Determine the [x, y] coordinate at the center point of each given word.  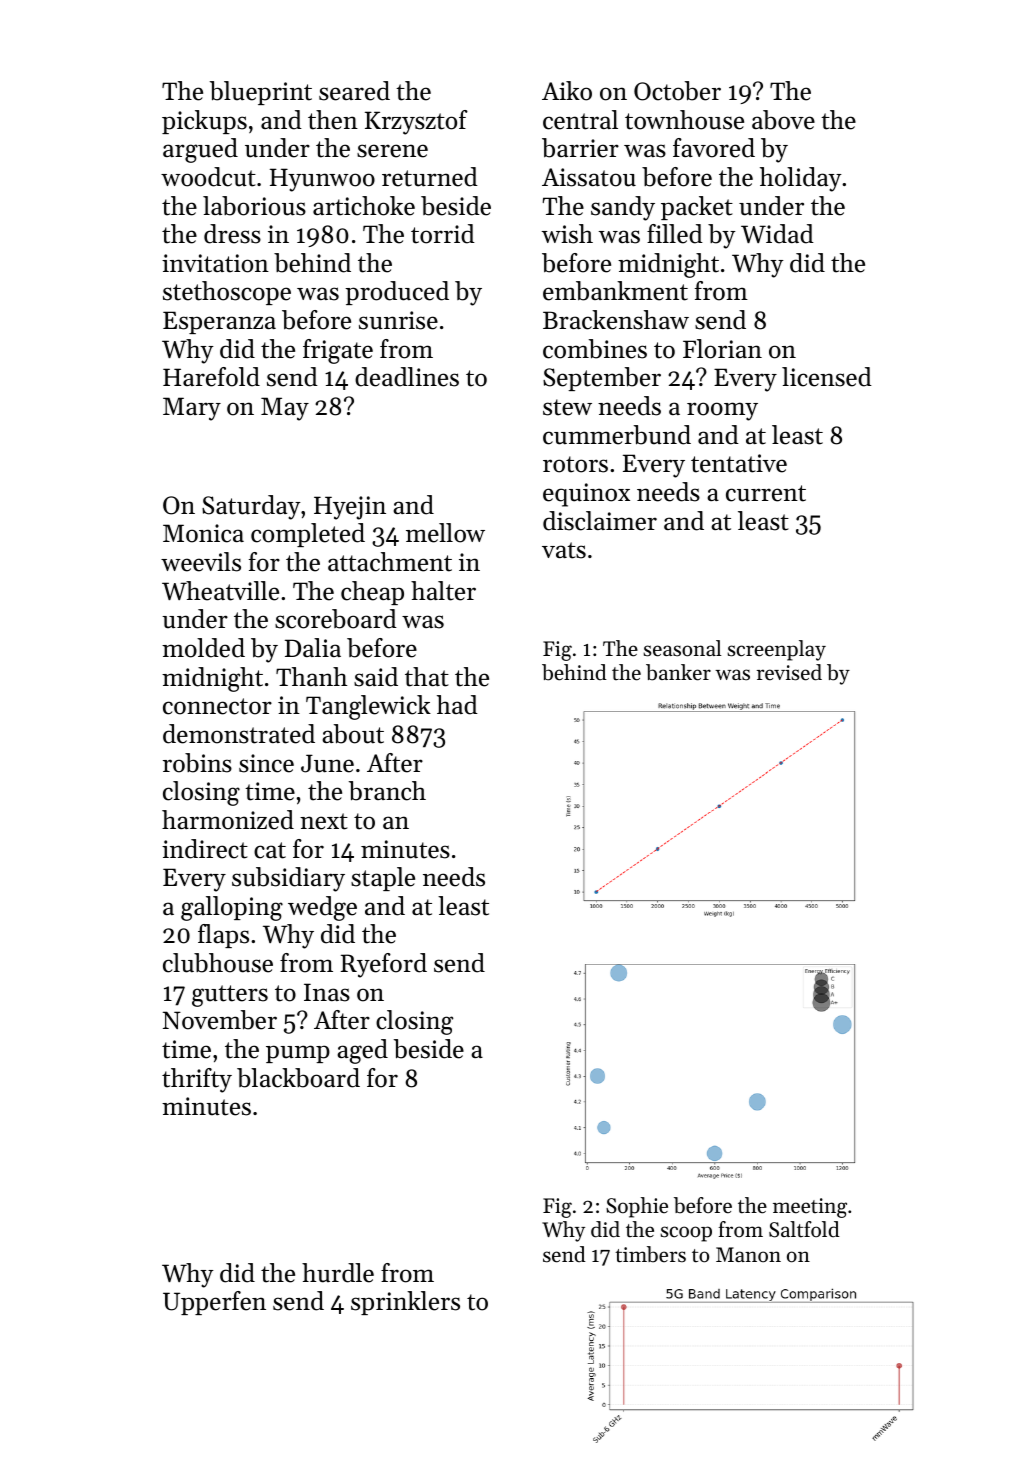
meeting [810, 1208]
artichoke [364, 206]
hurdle [338, 1273]
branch [387, 791]
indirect [205, 849]
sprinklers [405, 1303]
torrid [443, 234]
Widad [777, 234]
